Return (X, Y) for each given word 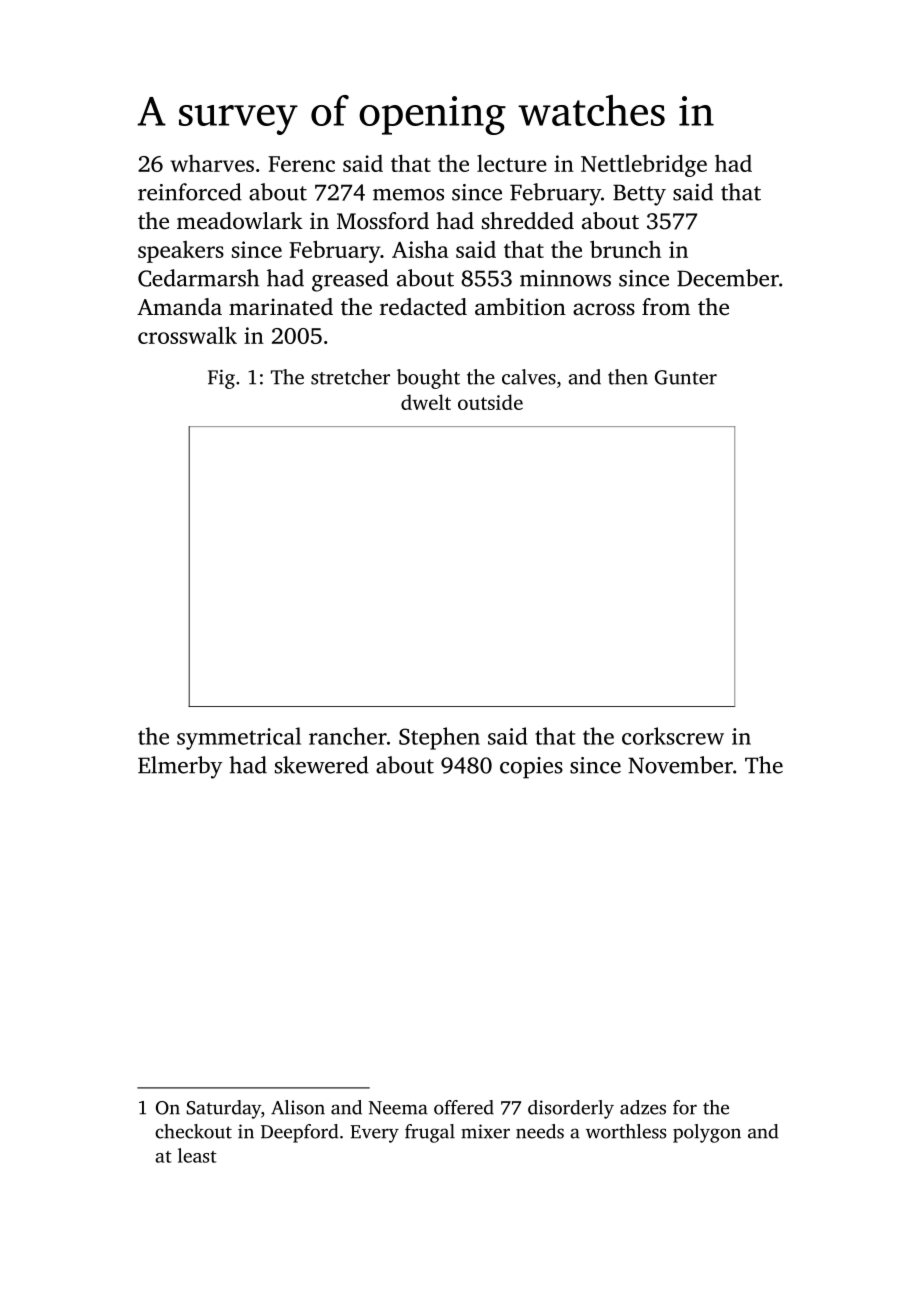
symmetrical (239, 738)
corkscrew (673, 736)
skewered (322, 765)
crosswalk (187, 335)
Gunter (686, 377)
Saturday (224, 1109)
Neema (398, 1108)
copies (531, 768)
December (728, 278)
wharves (212, 163)
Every (374, 1134)
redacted (423, 307)
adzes (643, 1107)
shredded (528, 221)
